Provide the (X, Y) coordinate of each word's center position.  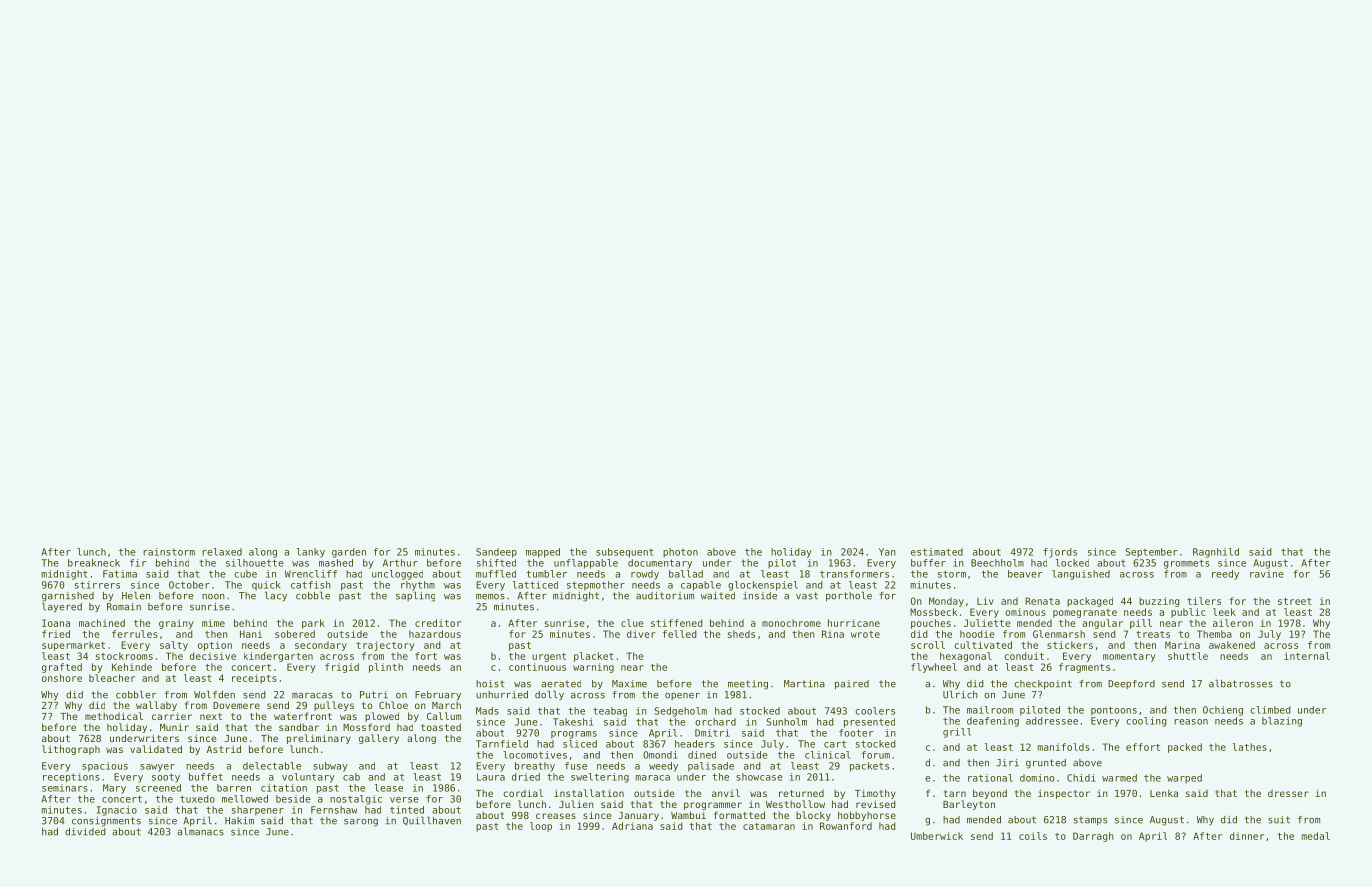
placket (594, 657)
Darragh (1093, 837)
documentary (660, 564)
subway (330, 767)
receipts (254, 679)
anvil (726, 793)
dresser (1288, 793)
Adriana (632, 826)
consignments (106, 822)
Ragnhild (1216, 553)
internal (1307, 656)
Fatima (120, 574)
